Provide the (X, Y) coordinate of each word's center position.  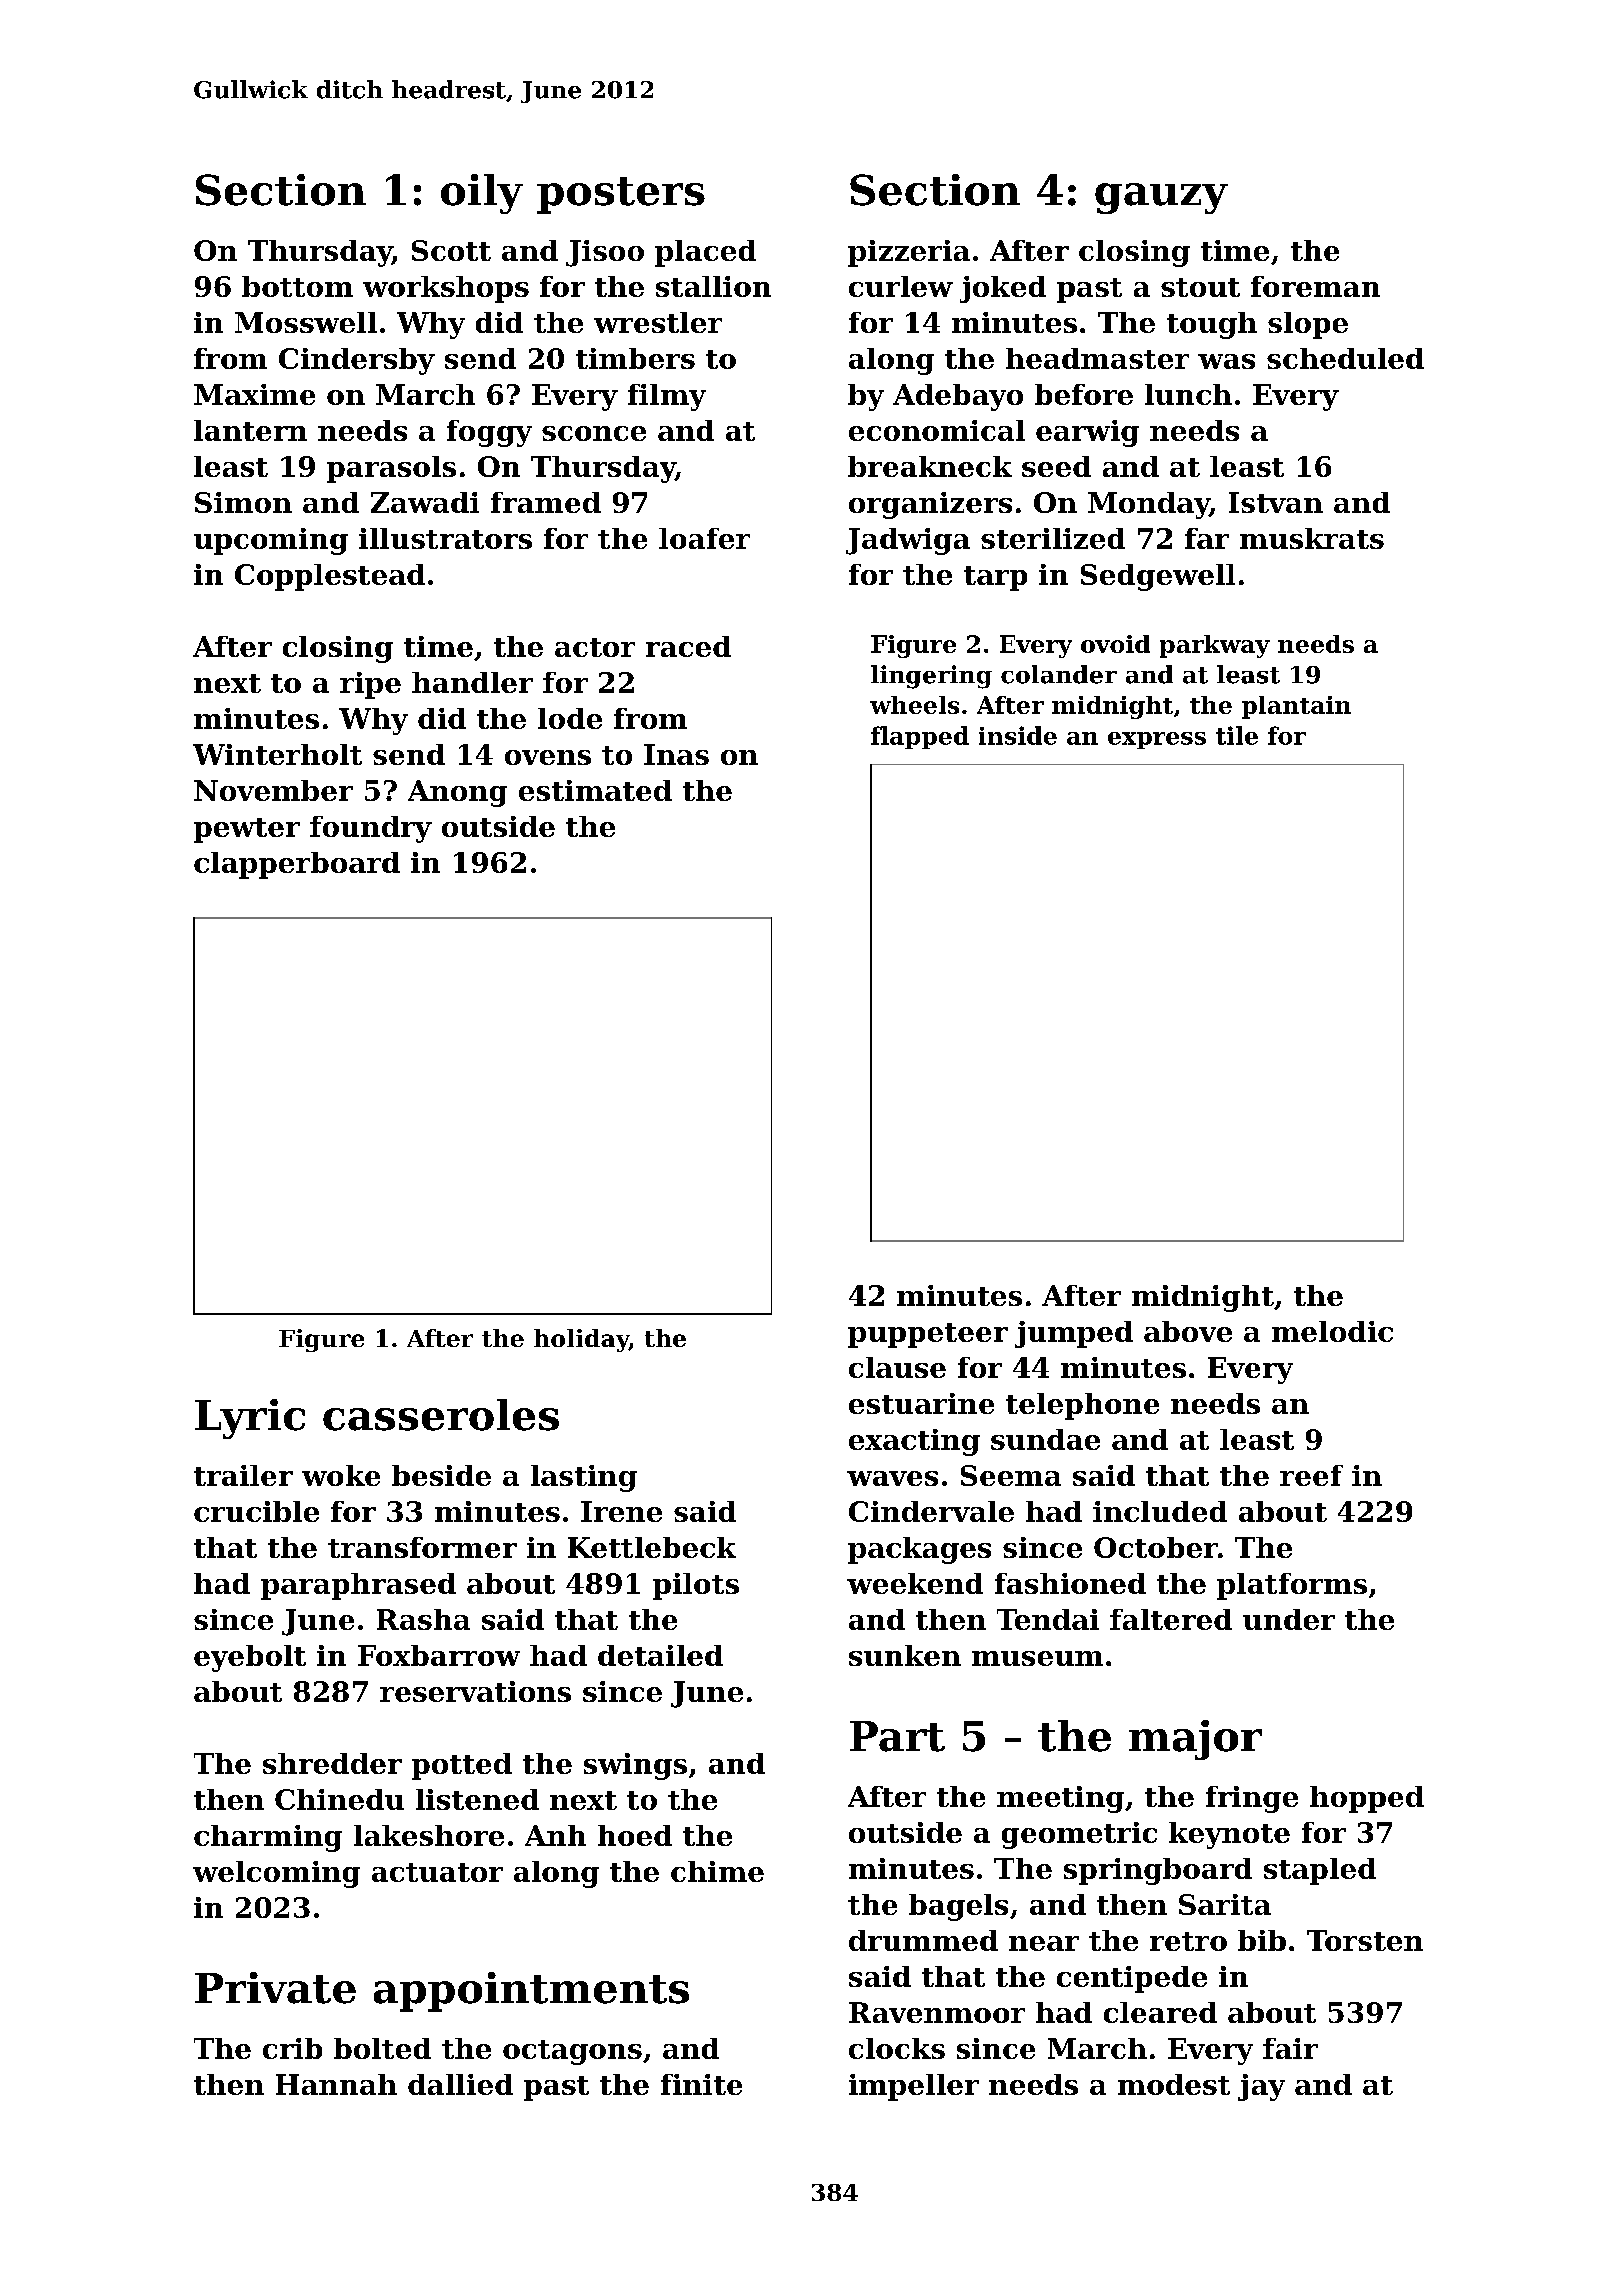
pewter (247, 830)
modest (1174, 2084)
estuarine (921, 1403)
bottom (297, 286)
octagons (572, 2052)
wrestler (658, 322)
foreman (1315, 286)
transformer (422, 1547)
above (1188, 1331)
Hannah (336, 2084)
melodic (1332, 1331)
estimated (595, 790)
